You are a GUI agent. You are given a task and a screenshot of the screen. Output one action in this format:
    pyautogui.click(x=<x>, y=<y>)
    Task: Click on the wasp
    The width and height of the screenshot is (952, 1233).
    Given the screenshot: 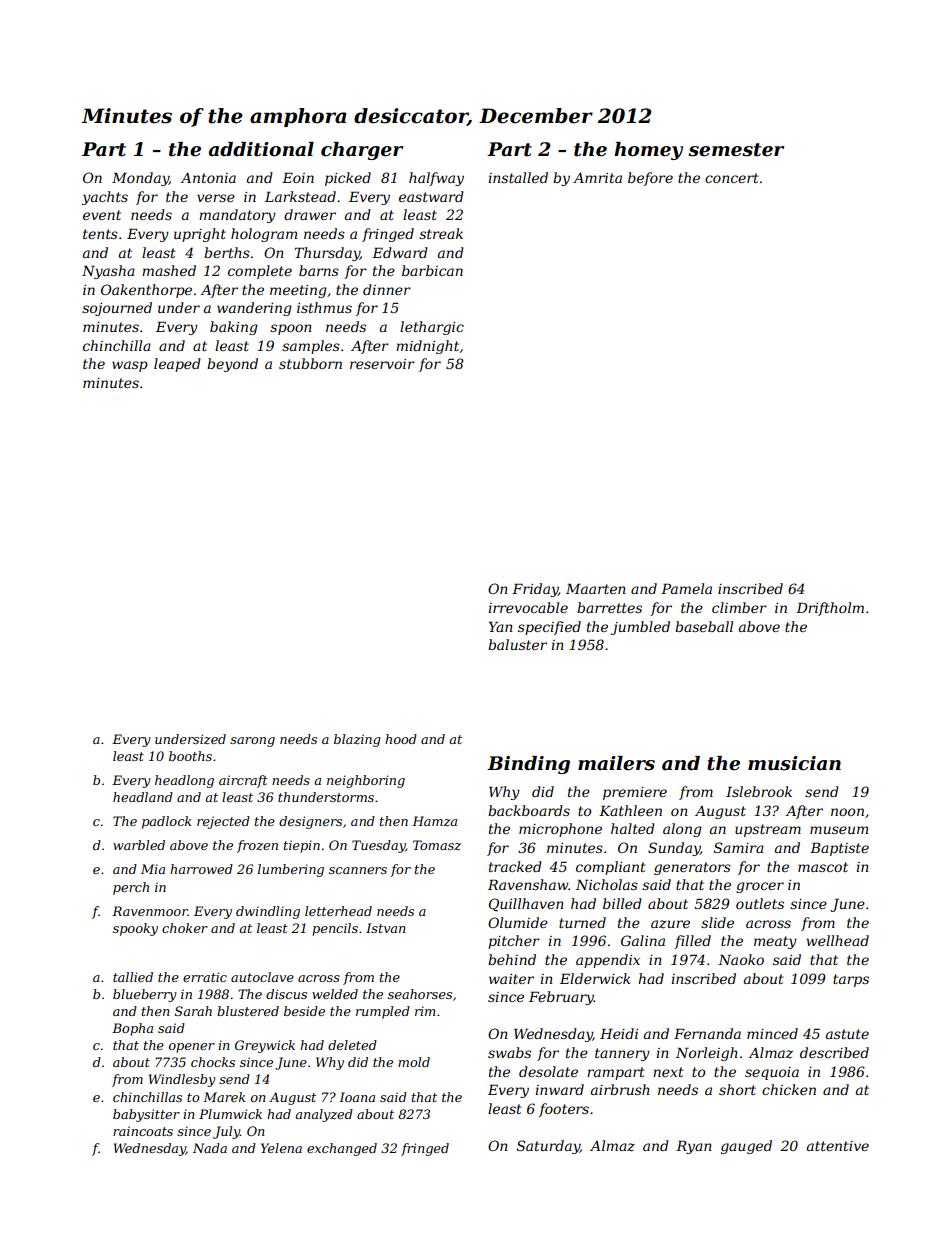 What is the action you would take?
    pyautogui.click(x=130, y=366)
